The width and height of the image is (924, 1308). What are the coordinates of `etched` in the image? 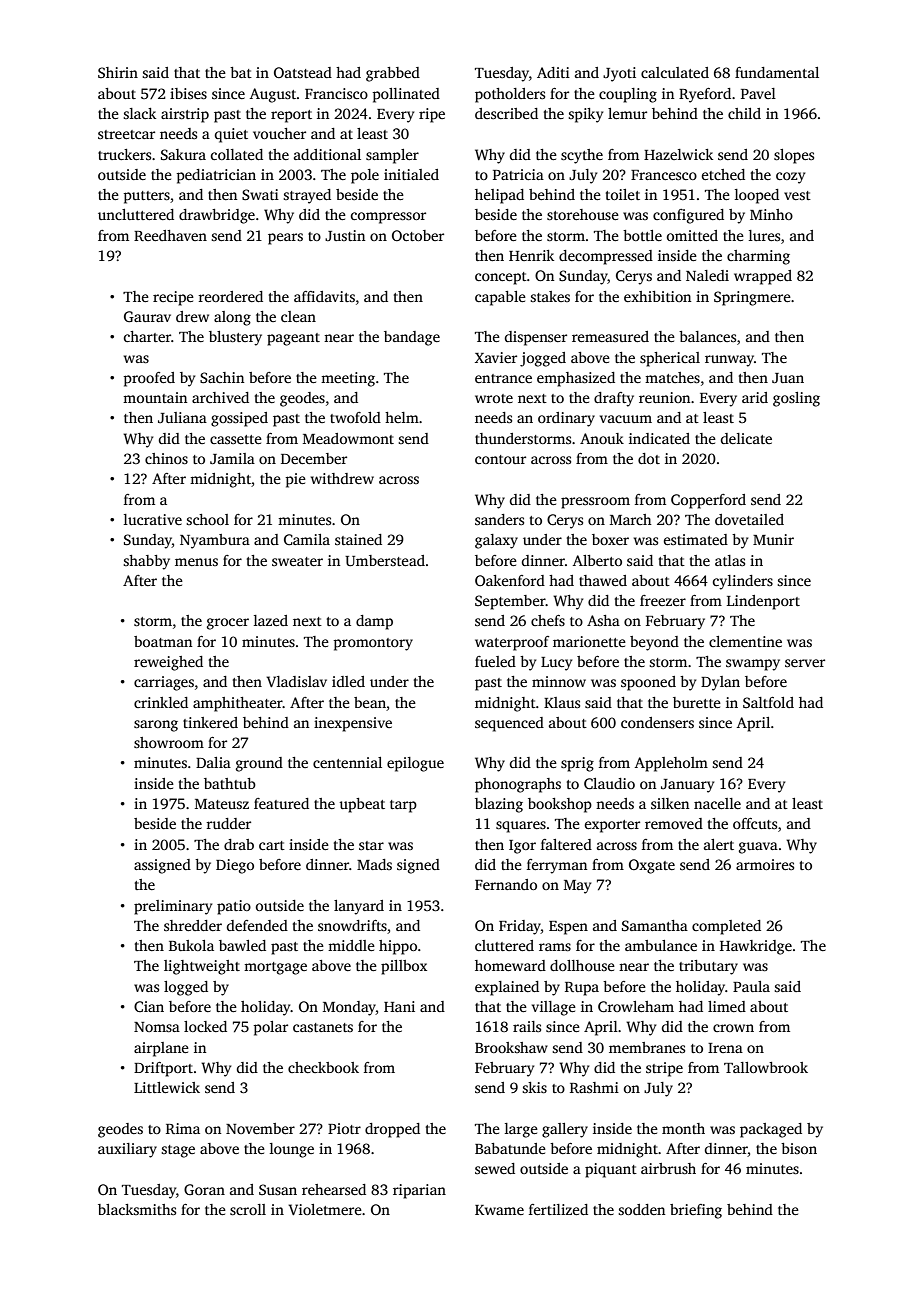 It's located at (723, 174).
